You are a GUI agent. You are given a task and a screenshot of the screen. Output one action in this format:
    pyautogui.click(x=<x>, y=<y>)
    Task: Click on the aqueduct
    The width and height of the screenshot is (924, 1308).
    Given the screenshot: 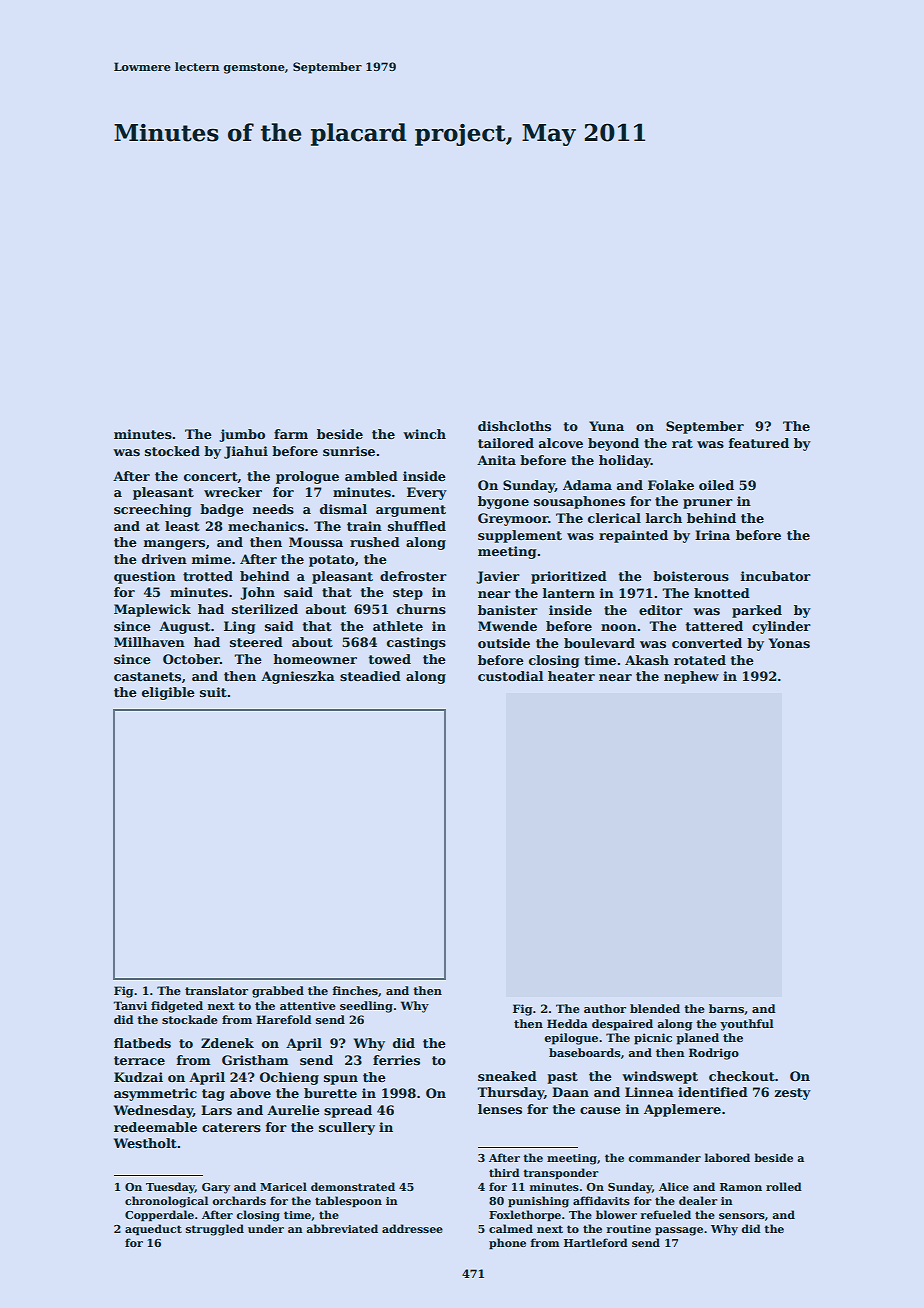 What is the action you would take?
    pyautogui.click(x=153, y=1230)
